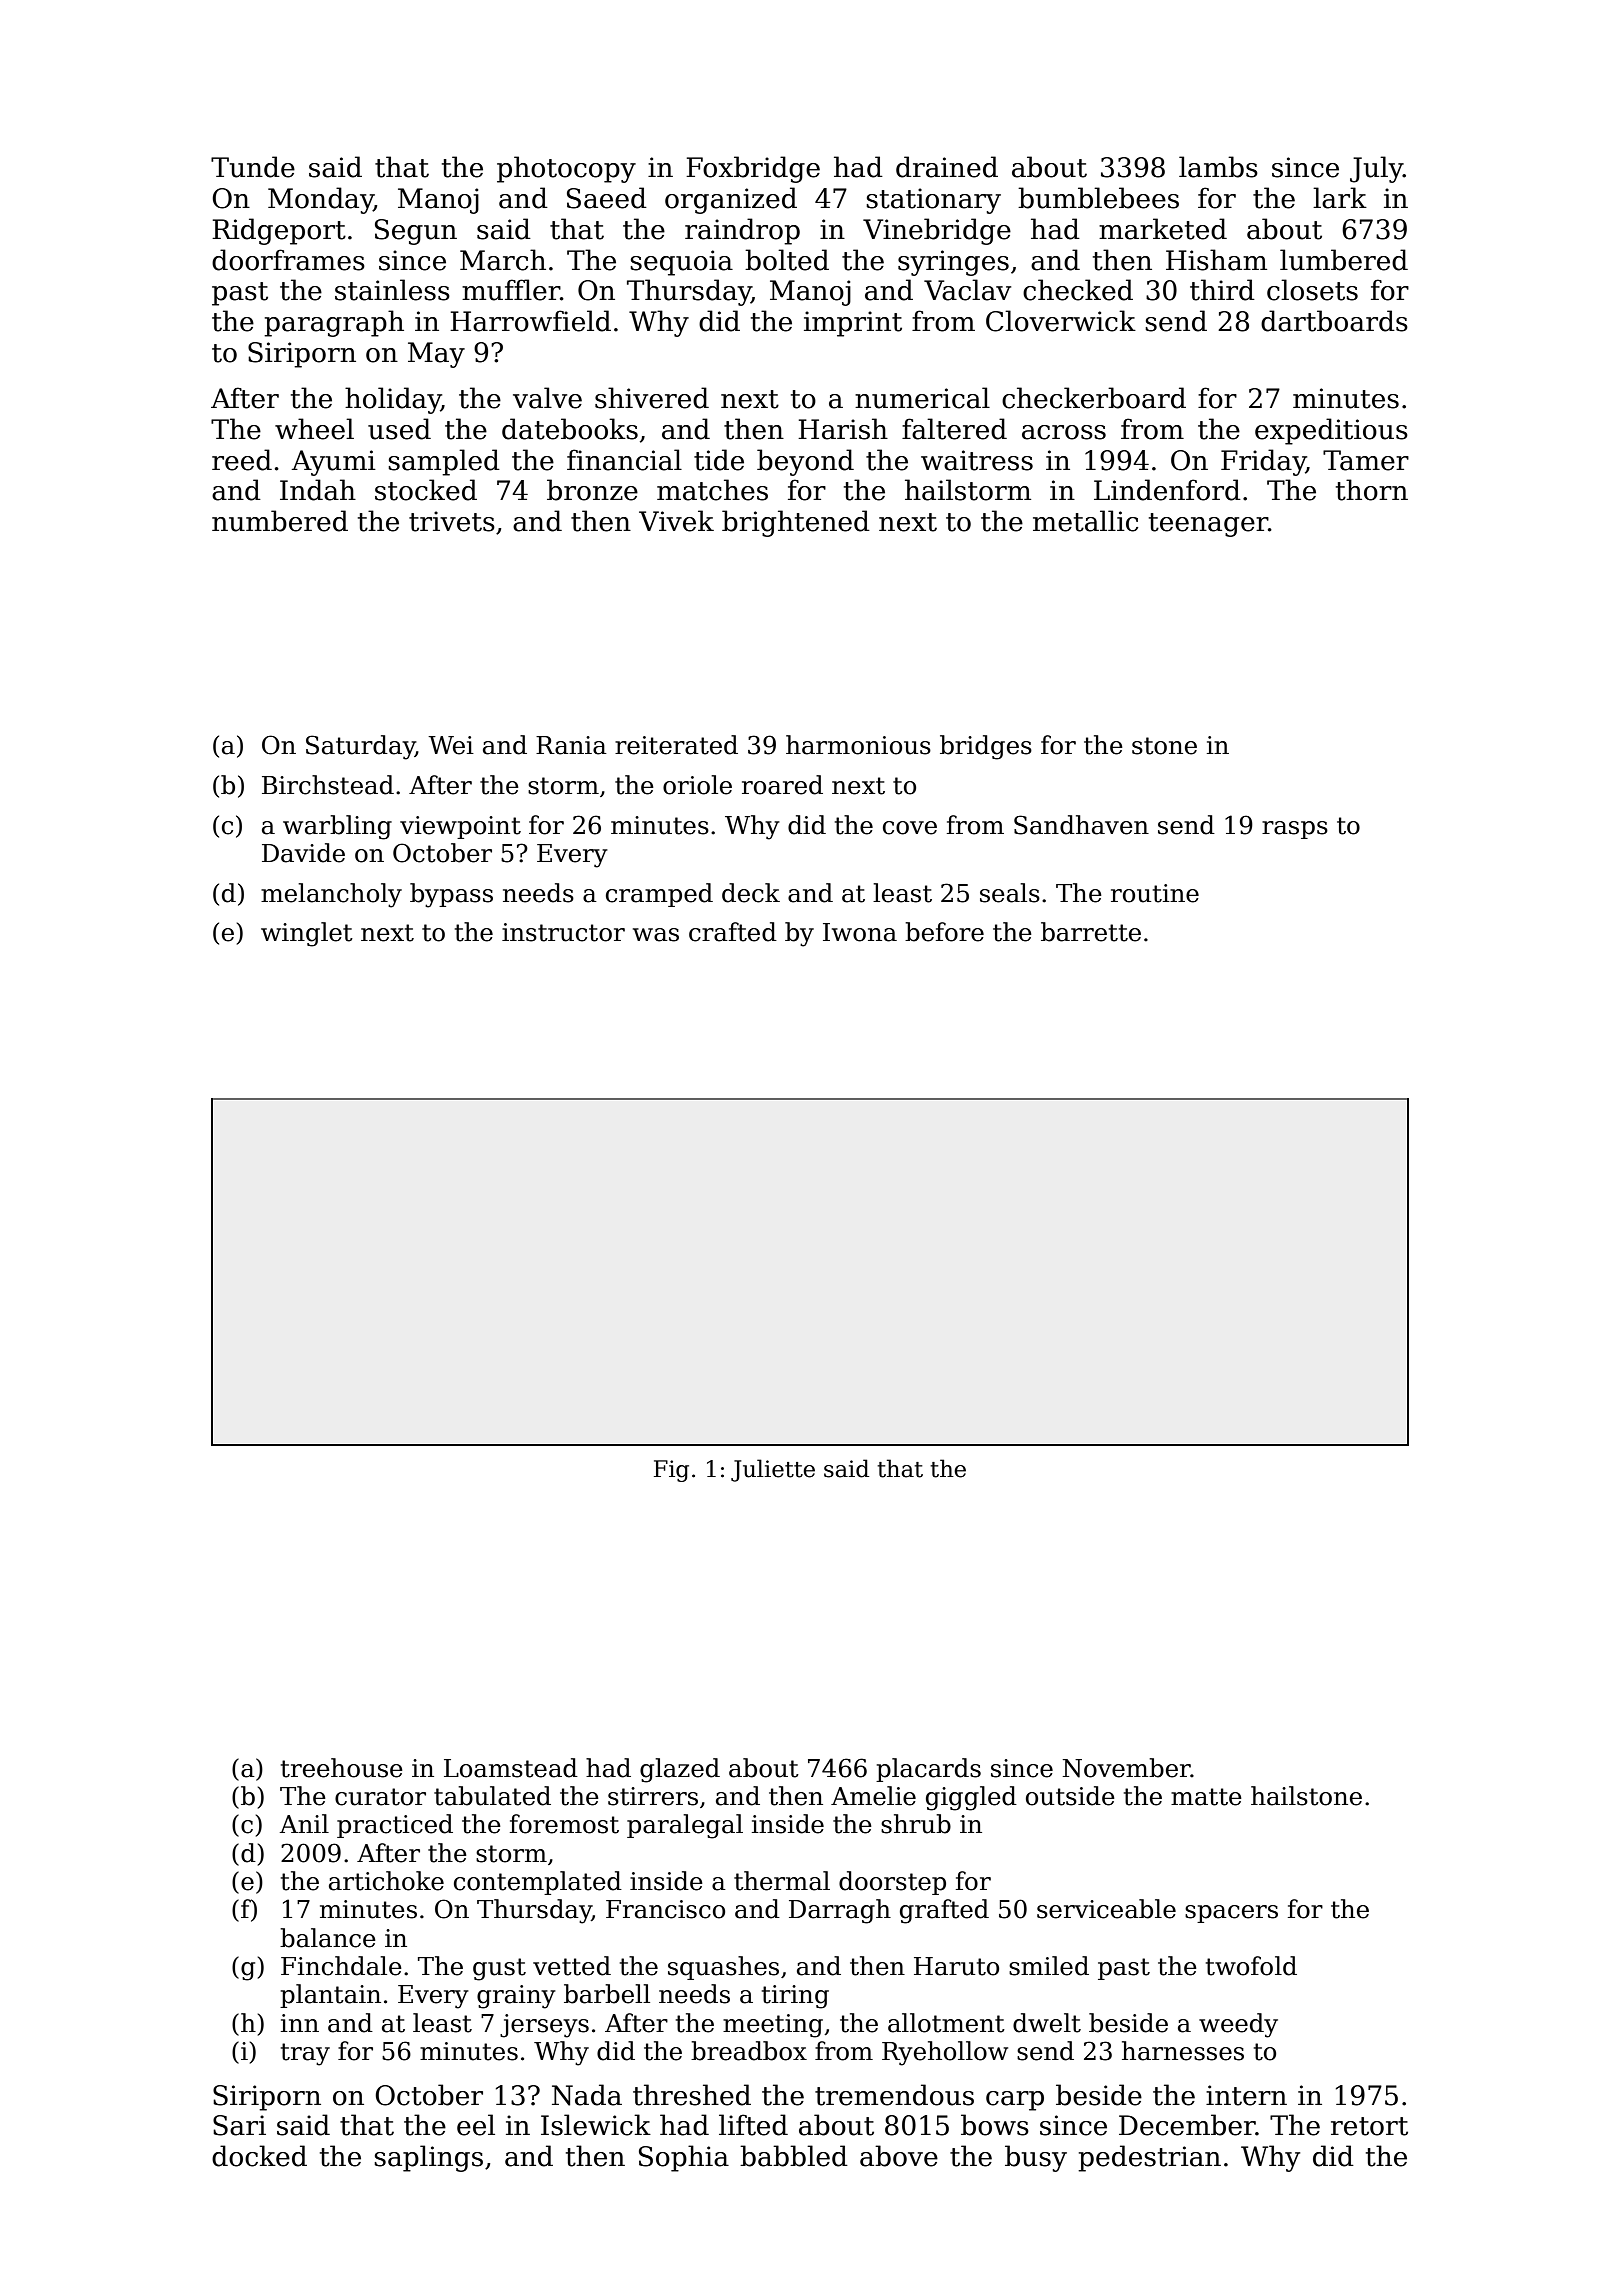 The width and height of the screenshot is (1620, 2292). What do you see at coordinates (1222, 290) in the screenshot?
I see `third` at bounding box center [1222, 290].
